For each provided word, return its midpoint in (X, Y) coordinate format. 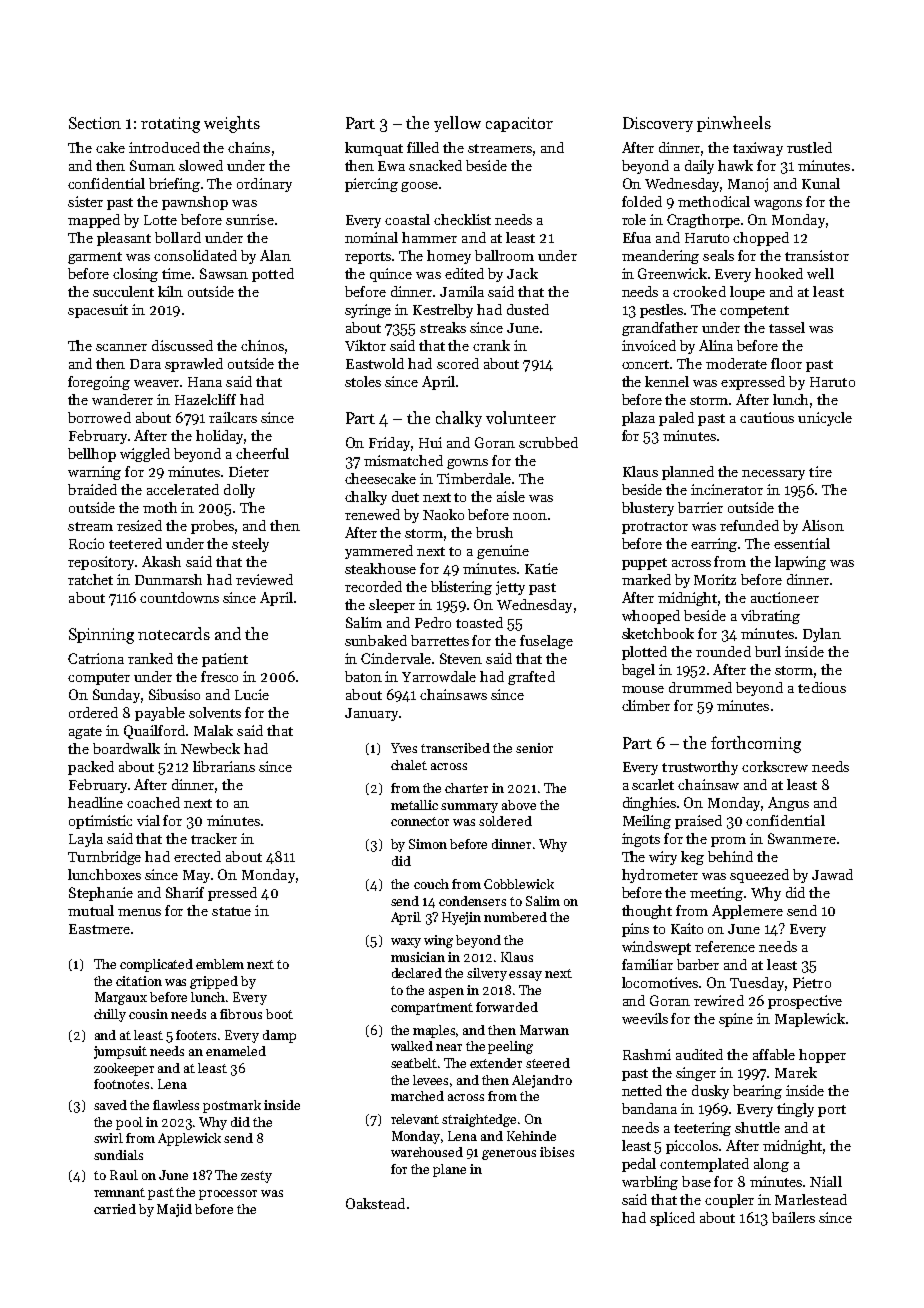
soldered (505, 821)
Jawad (832, 874)
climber (646, 705)
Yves (404, 748)
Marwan (544, 1030)
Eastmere (99, 929)
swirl (108, 1138)
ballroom (504, 255)
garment (95, 258)
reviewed (264, 579)
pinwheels (734, 124)
